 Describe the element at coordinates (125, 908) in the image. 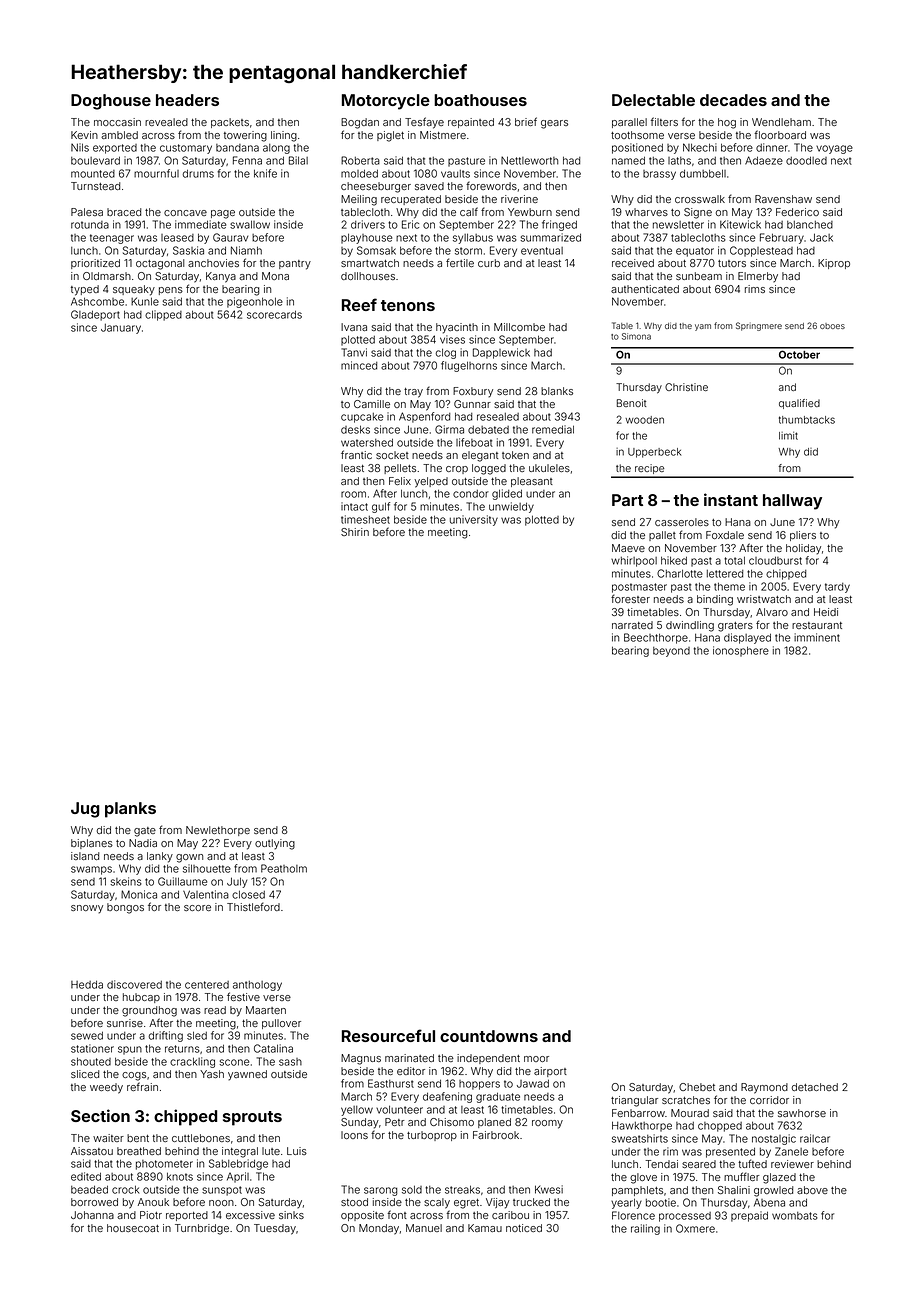

I see `bongos` at that location.
